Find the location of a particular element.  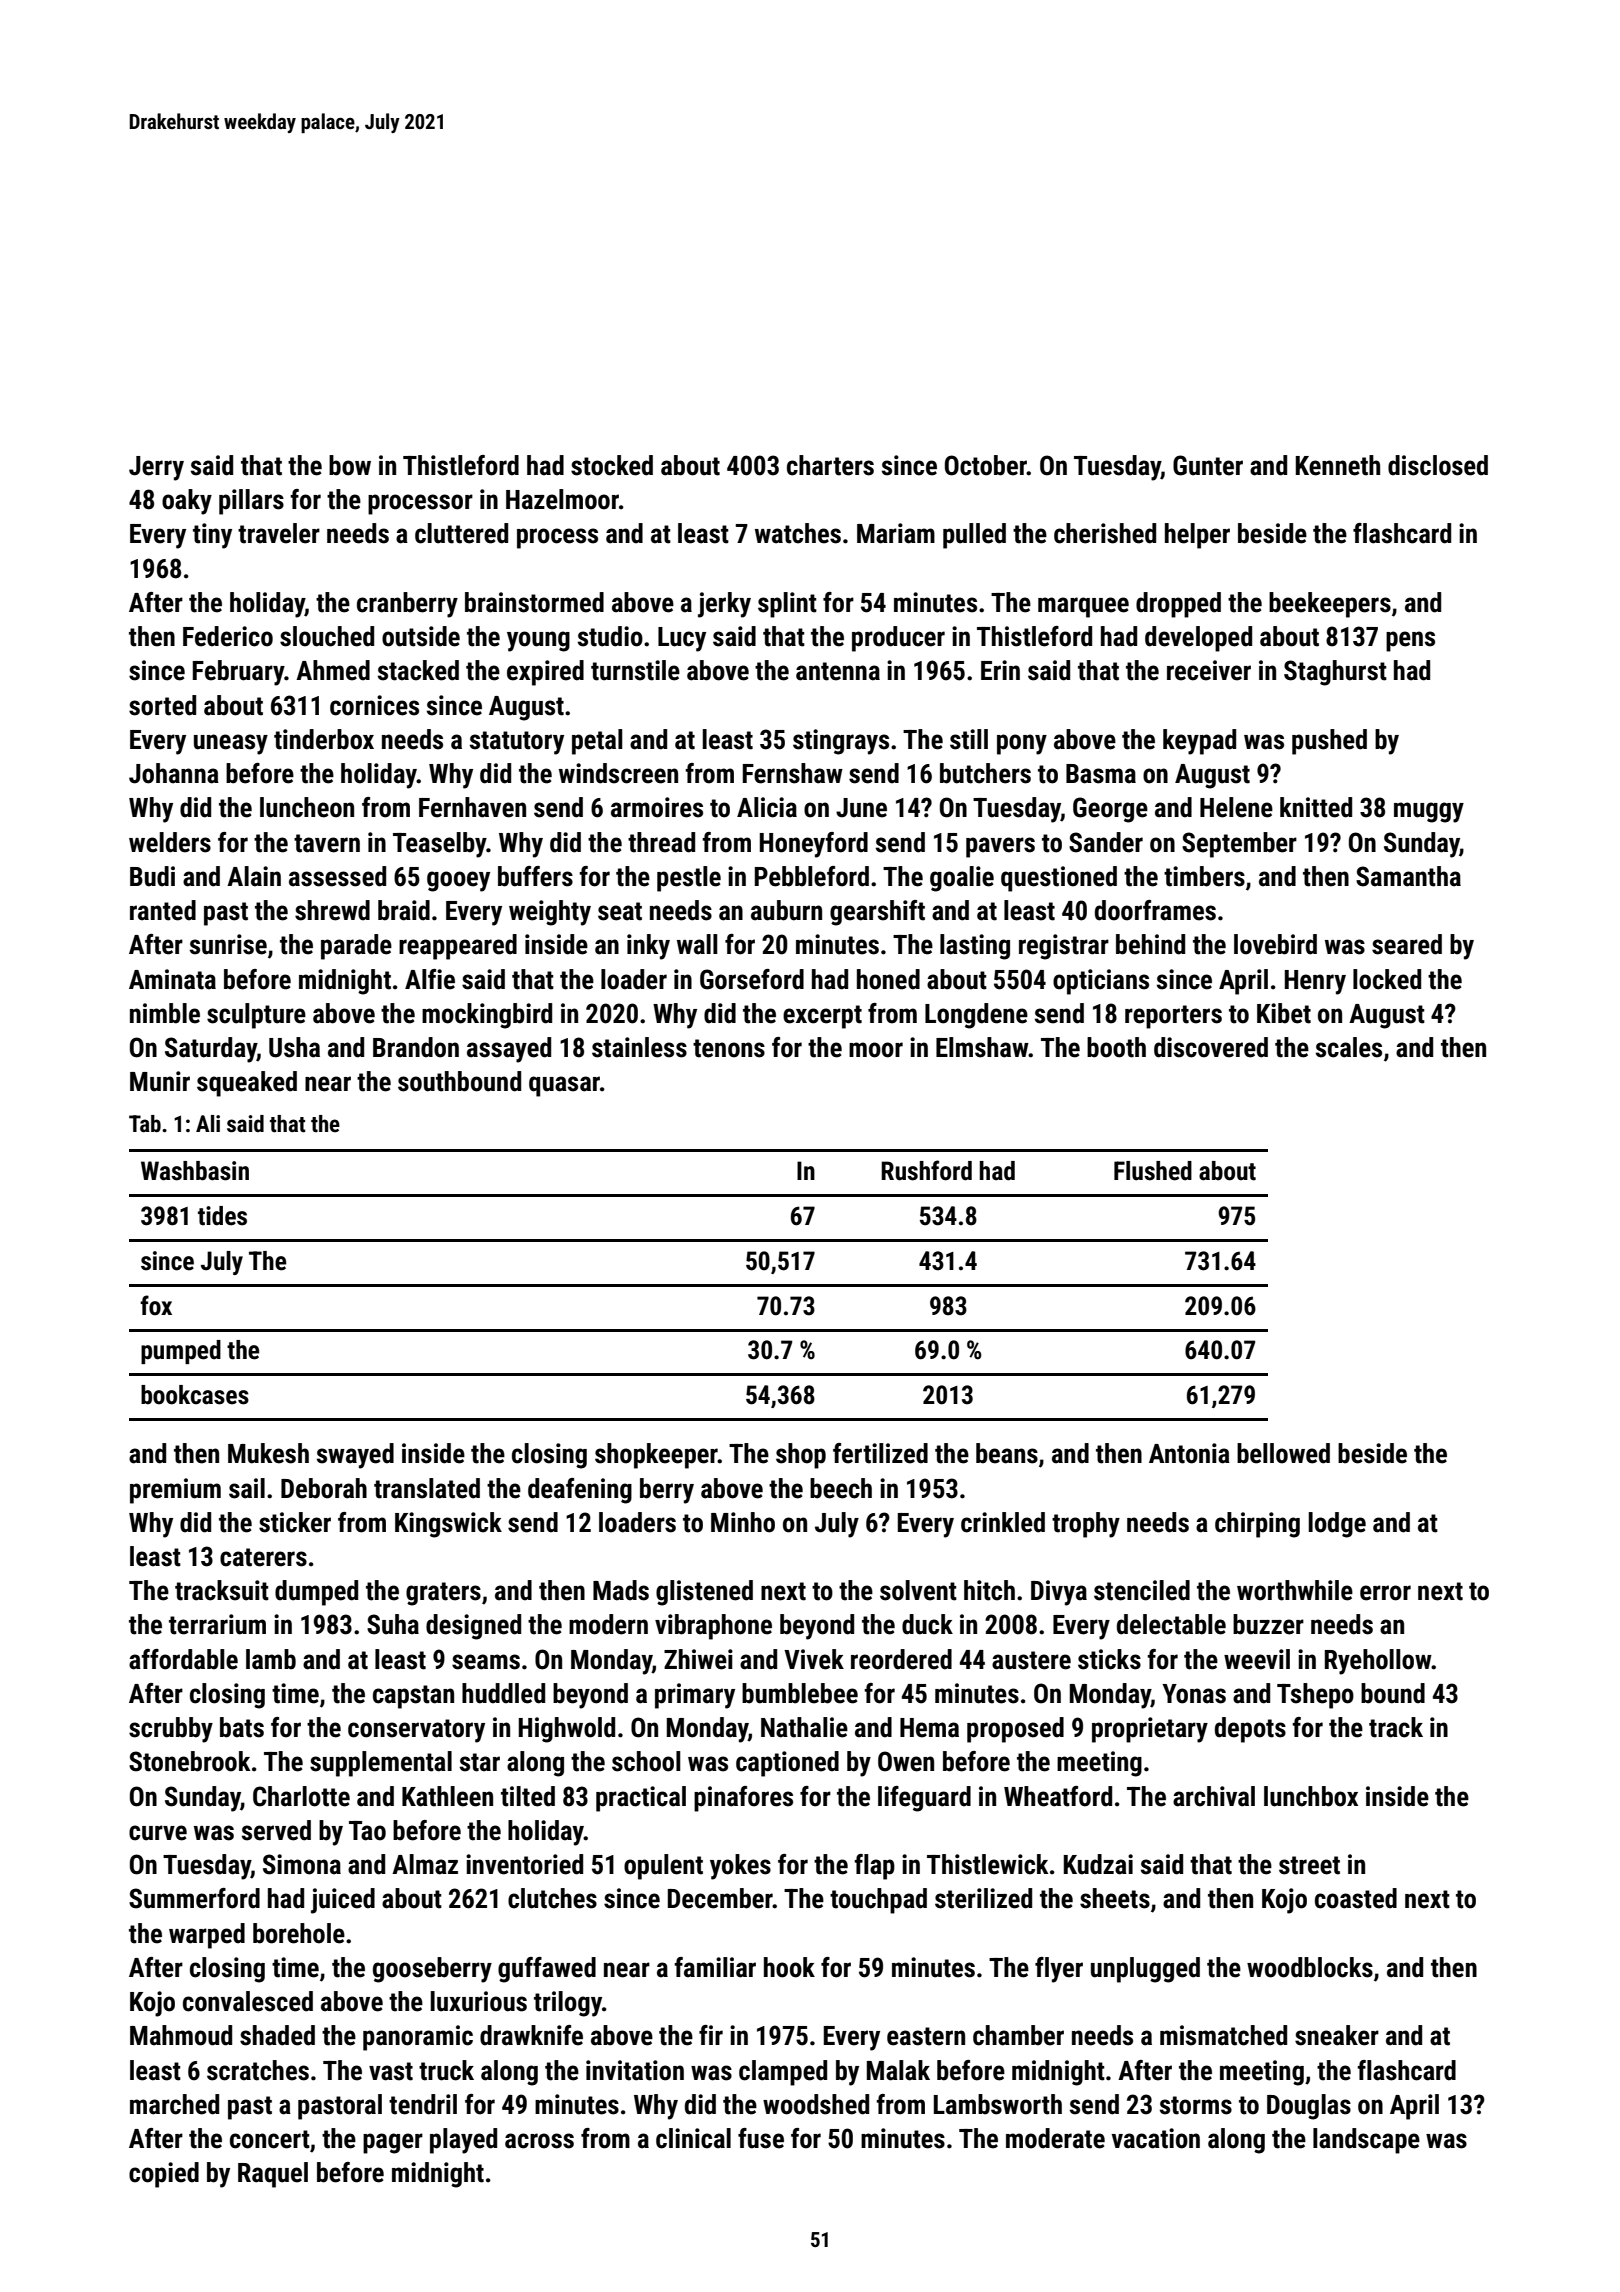

bellowed is located at coordinates (1283, 1453).
